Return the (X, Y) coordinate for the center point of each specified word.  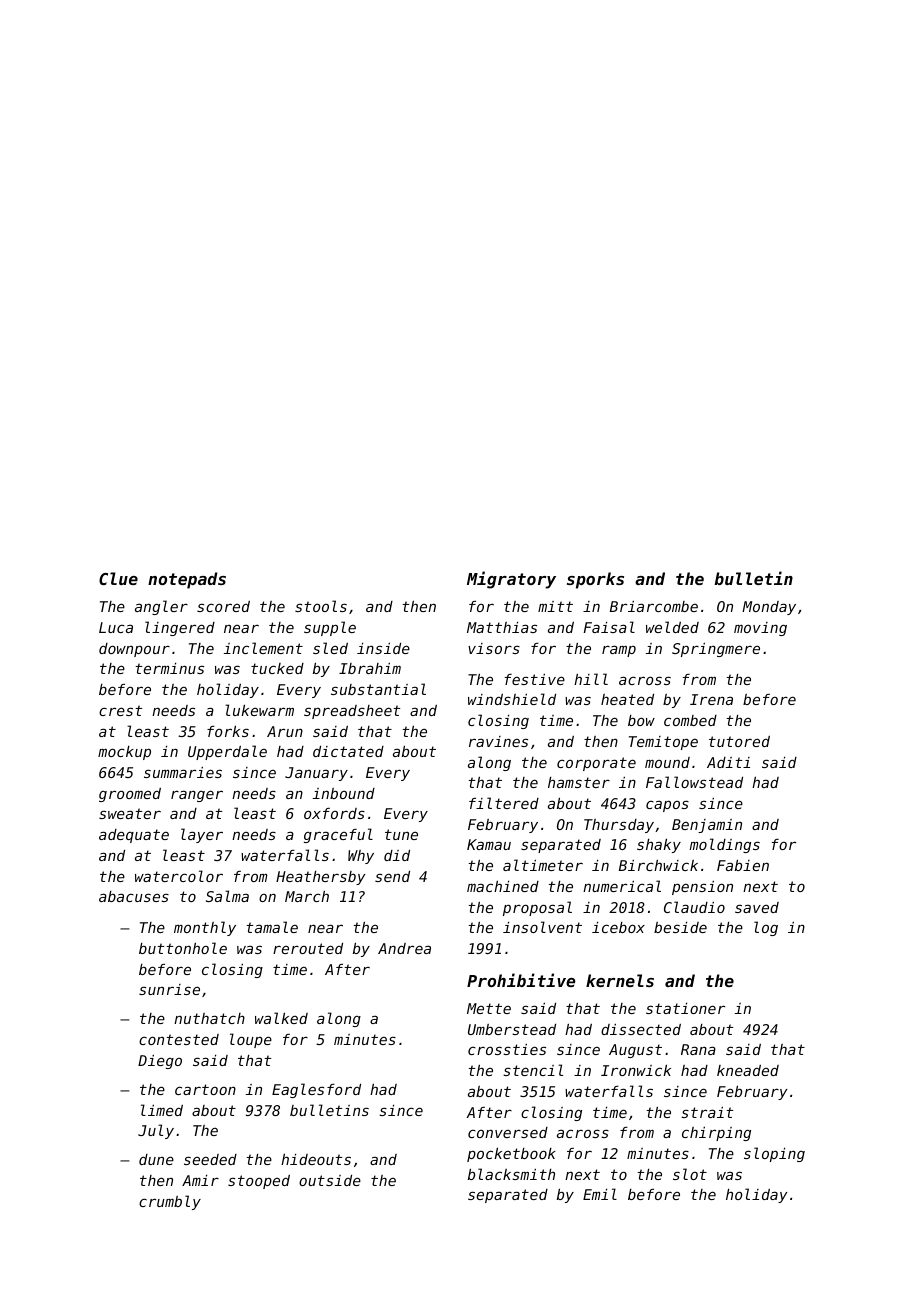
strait (707, 1112)
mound (667, 762)
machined (503, 886)
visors (494, 648)
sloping (774, 1154)
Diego (160, 1062)
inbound (344, 793)
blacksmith (511, 1174)
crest (120, 710)
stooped (259, 1182)
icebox (618, 927)
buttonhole (183, 948)
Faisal (609, 627)
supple (330, 628)
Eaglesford (316, 1090)
